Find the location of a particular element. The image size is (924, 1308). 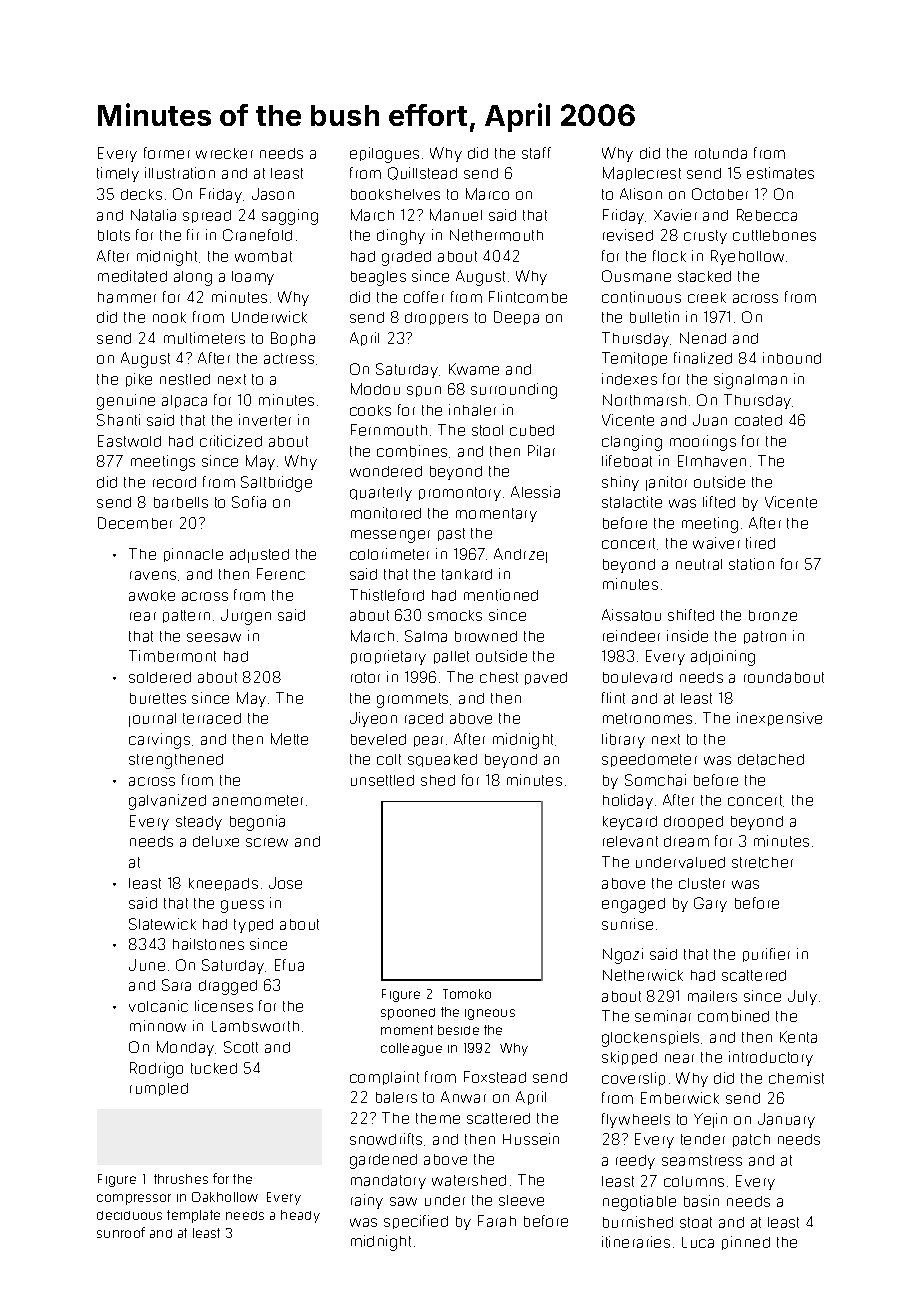

introductory is located at coordinates (771, 1058).
